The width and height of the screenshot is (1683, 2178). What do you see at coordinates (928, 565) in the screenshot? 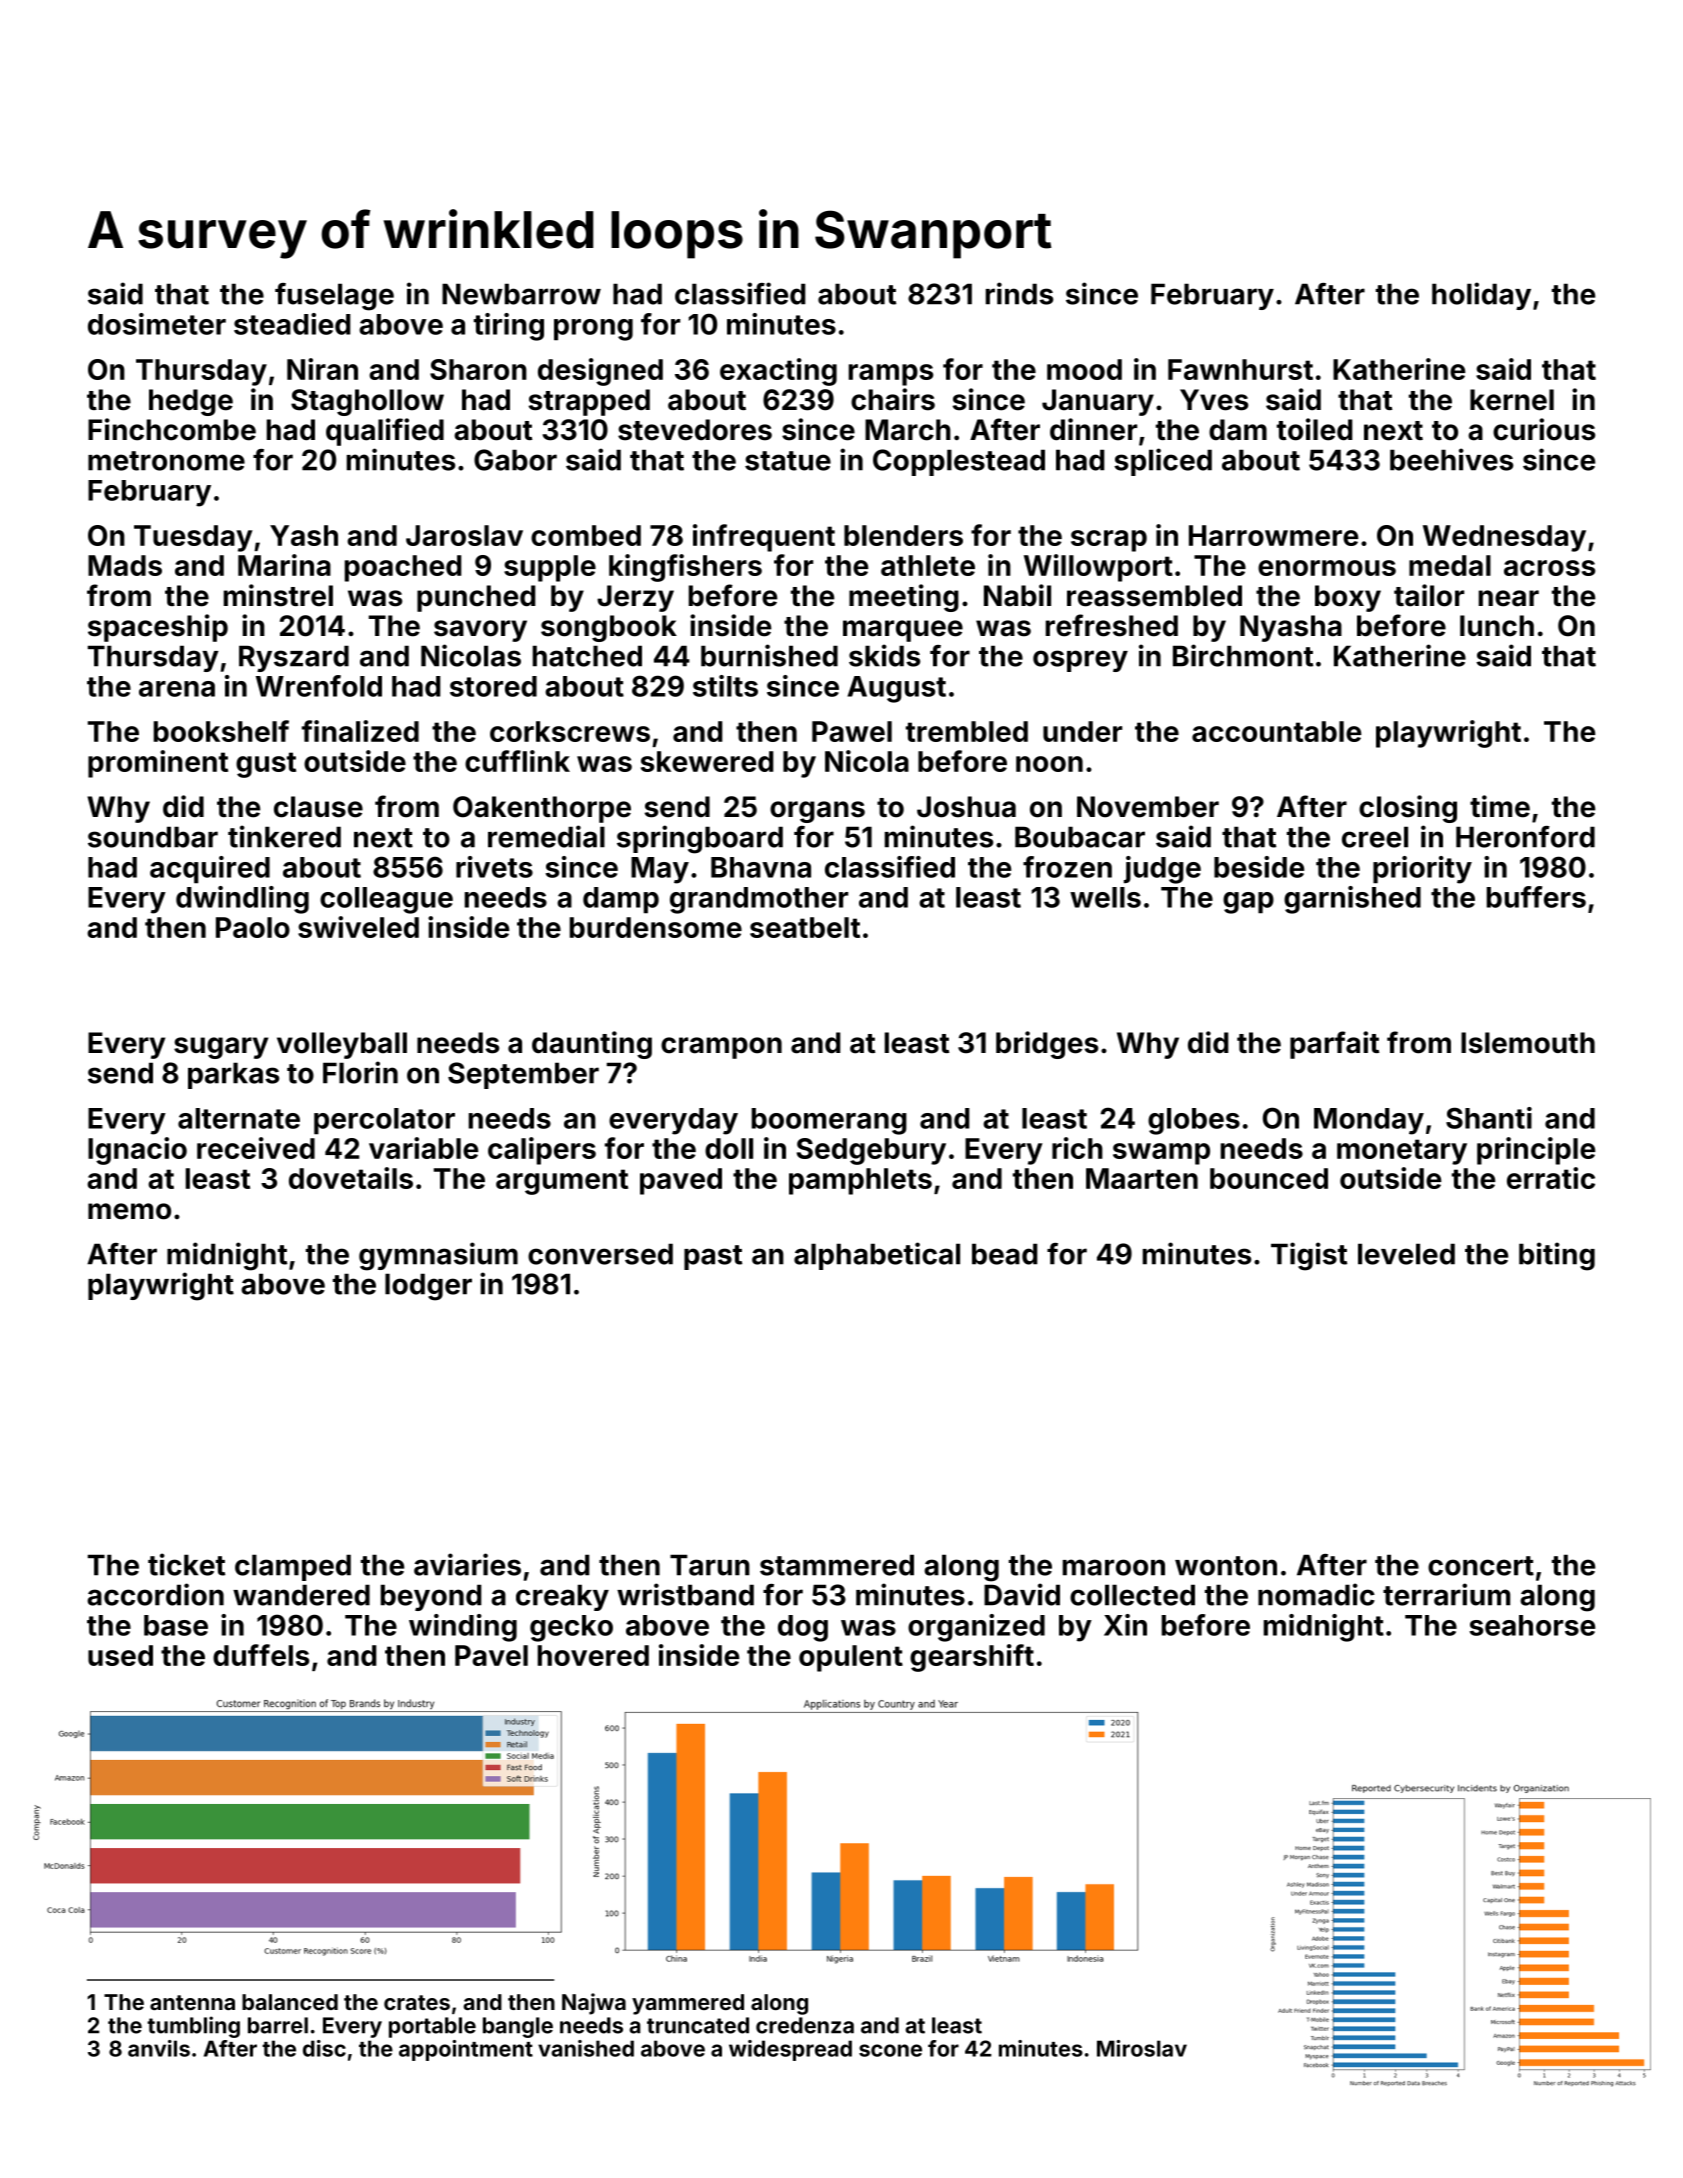
I see `athlete` at bounding box center [928, 565].
